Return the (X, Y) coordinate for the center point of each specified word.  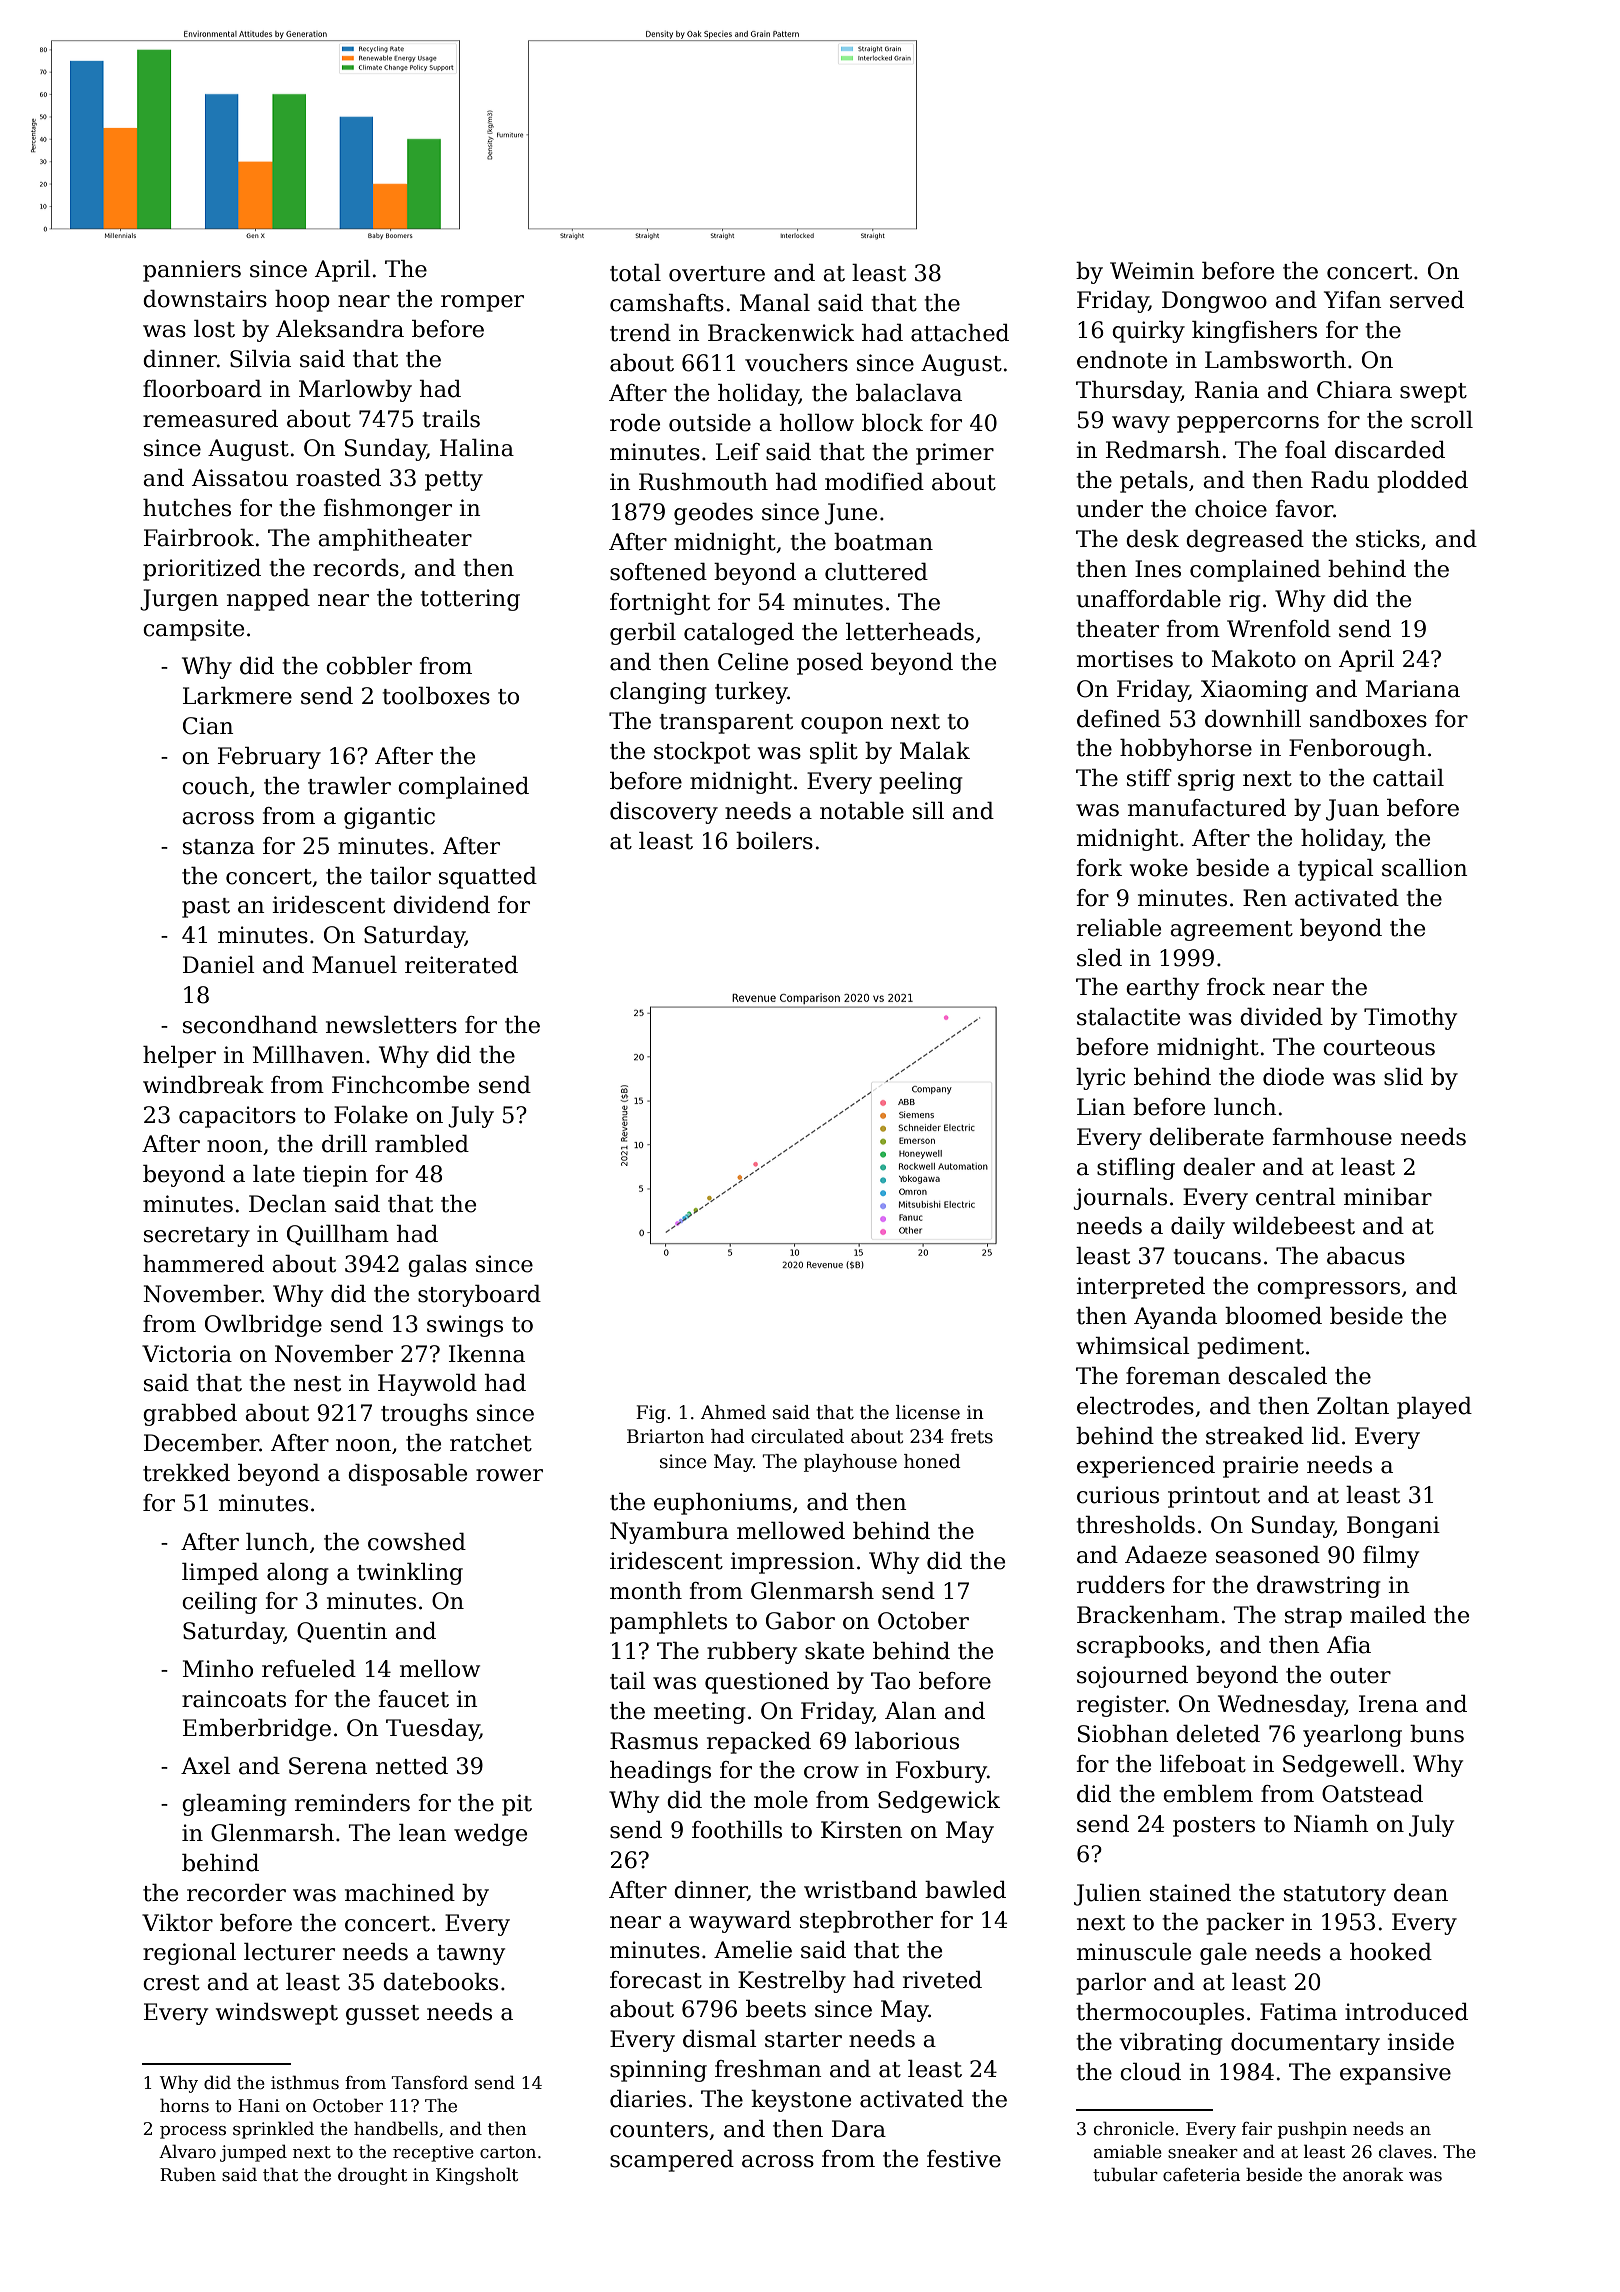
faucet (413, 1699)
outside (710, 423)
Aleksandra (340, 329)
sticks (1388, 539)
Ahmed (733, 1412)
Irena (1388, 1704)
